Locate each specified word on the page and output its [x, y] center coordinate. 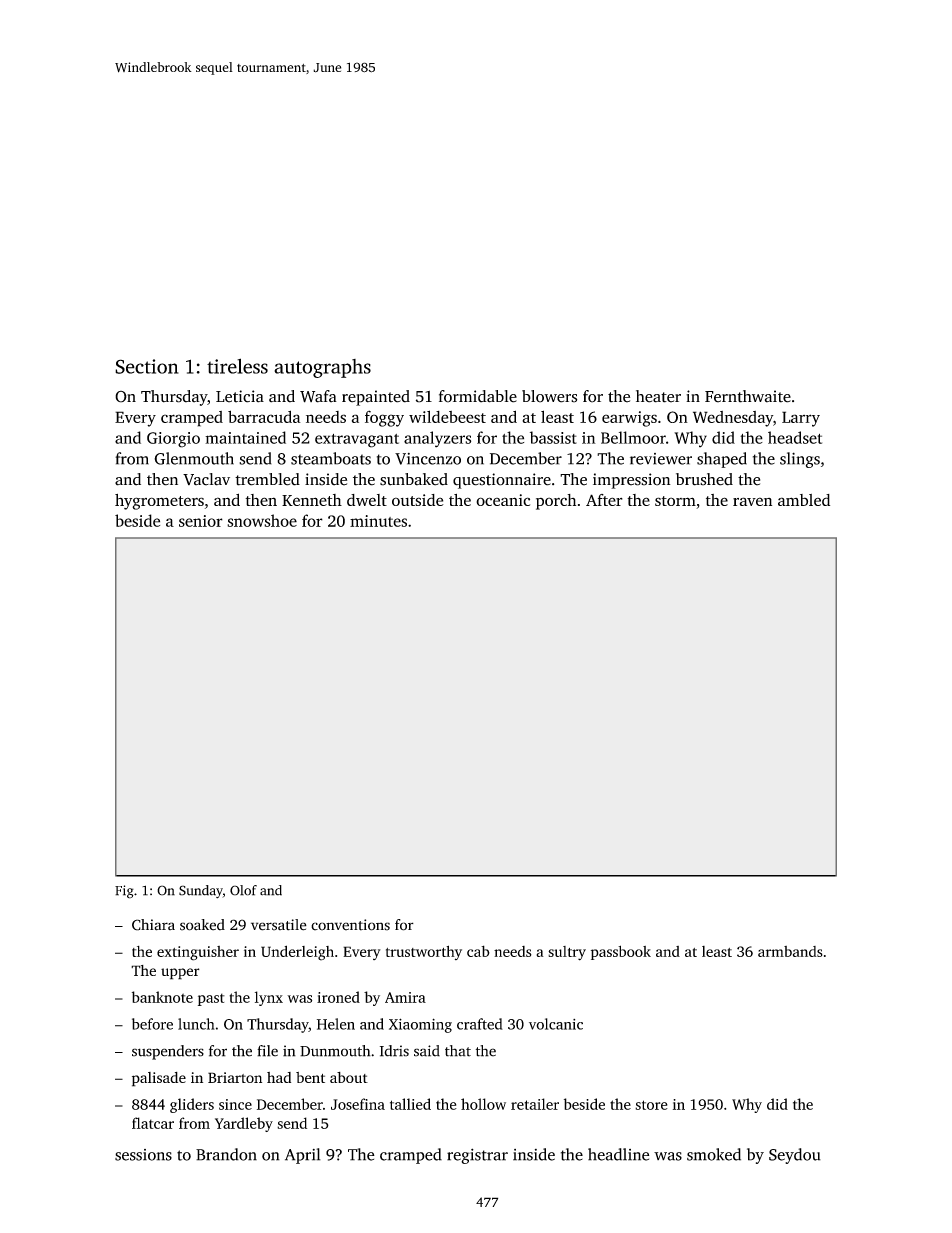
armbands [790, 951]
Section [147, 366]
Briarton [235, 1077]
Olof [243, 890]
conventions [350, 925]
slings [800, 460]
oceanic [503, 500]
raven [752, 501]
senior [201, 521]
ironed [338, 997]
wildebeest [447, 416]
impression [632, 481]
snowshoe [262, 520]
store [651, 1105]
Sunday [201, 892]
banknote [162, 997]
